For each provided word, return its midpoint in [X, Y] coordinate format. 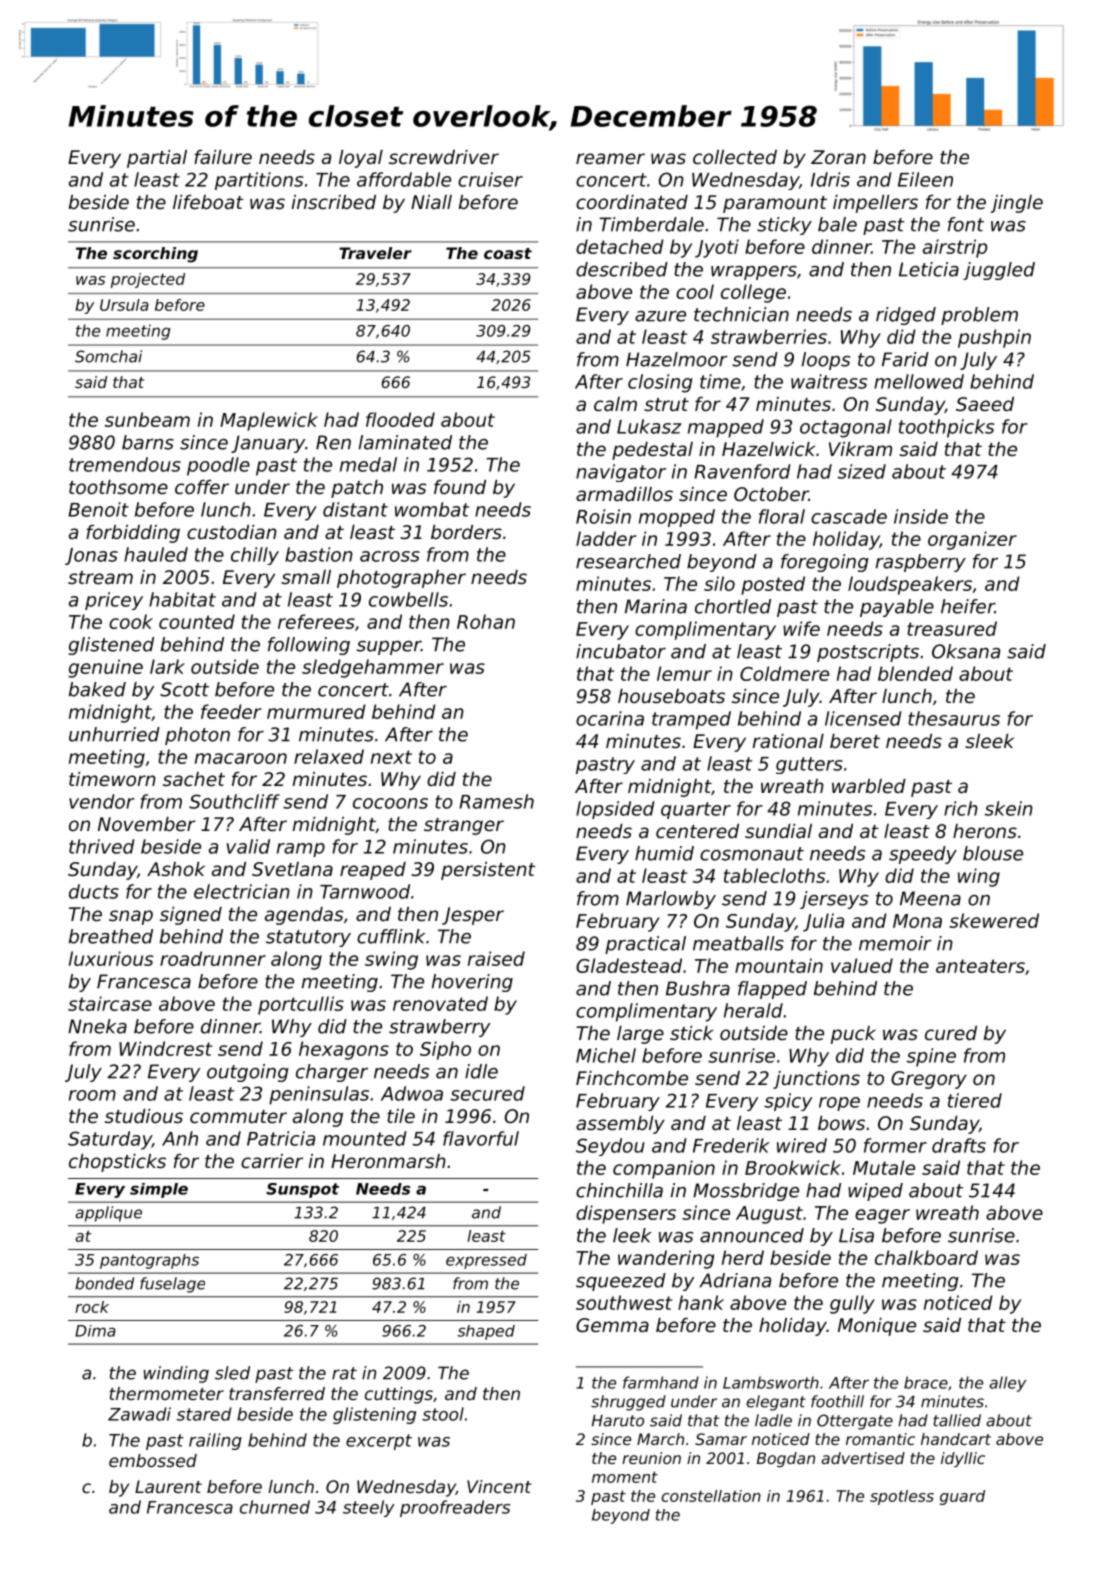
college [753, 293]
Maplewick [269, 421]
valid [248, 846]
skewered [994, 920]
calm [615, 404]
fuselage [172, 1285]
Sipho [445, 1050]
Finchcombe [632, 1078]
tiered [975, 1100]
